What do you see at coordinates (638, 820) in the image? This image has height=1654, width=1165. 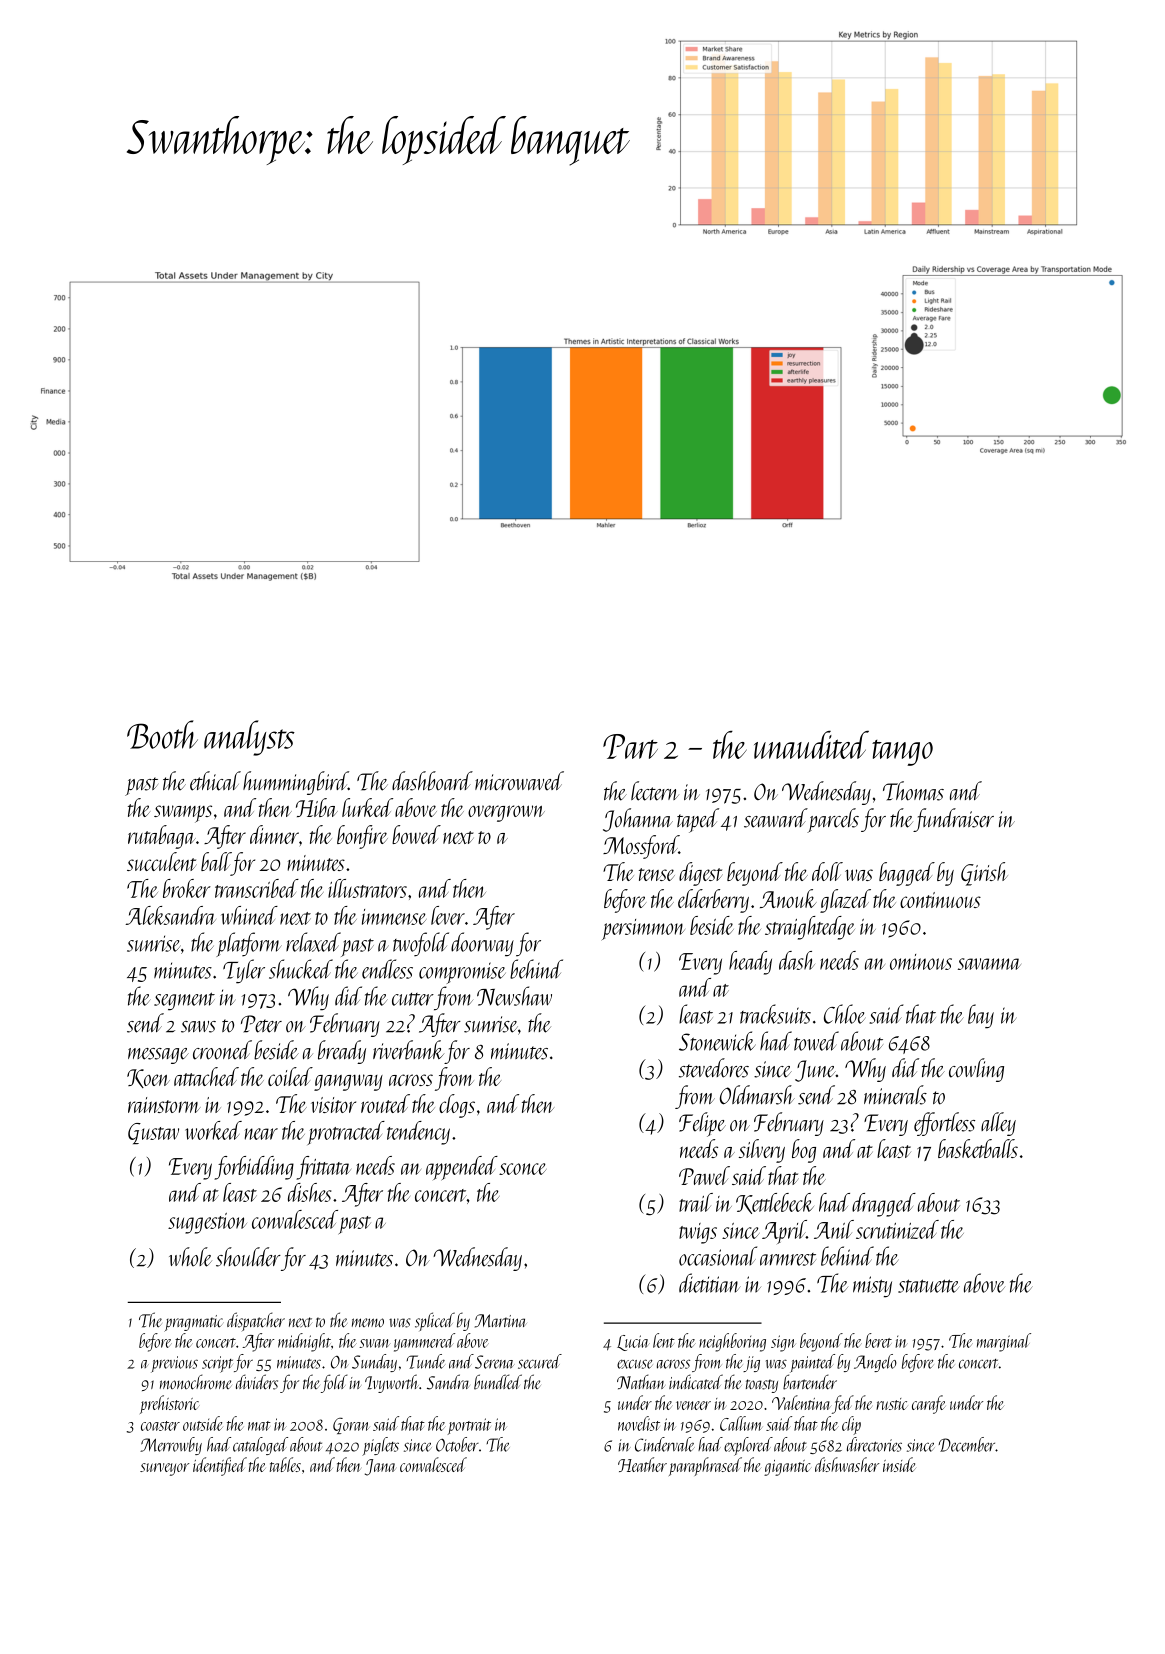 I see `Johanna` at bounding box center [638, 820].
